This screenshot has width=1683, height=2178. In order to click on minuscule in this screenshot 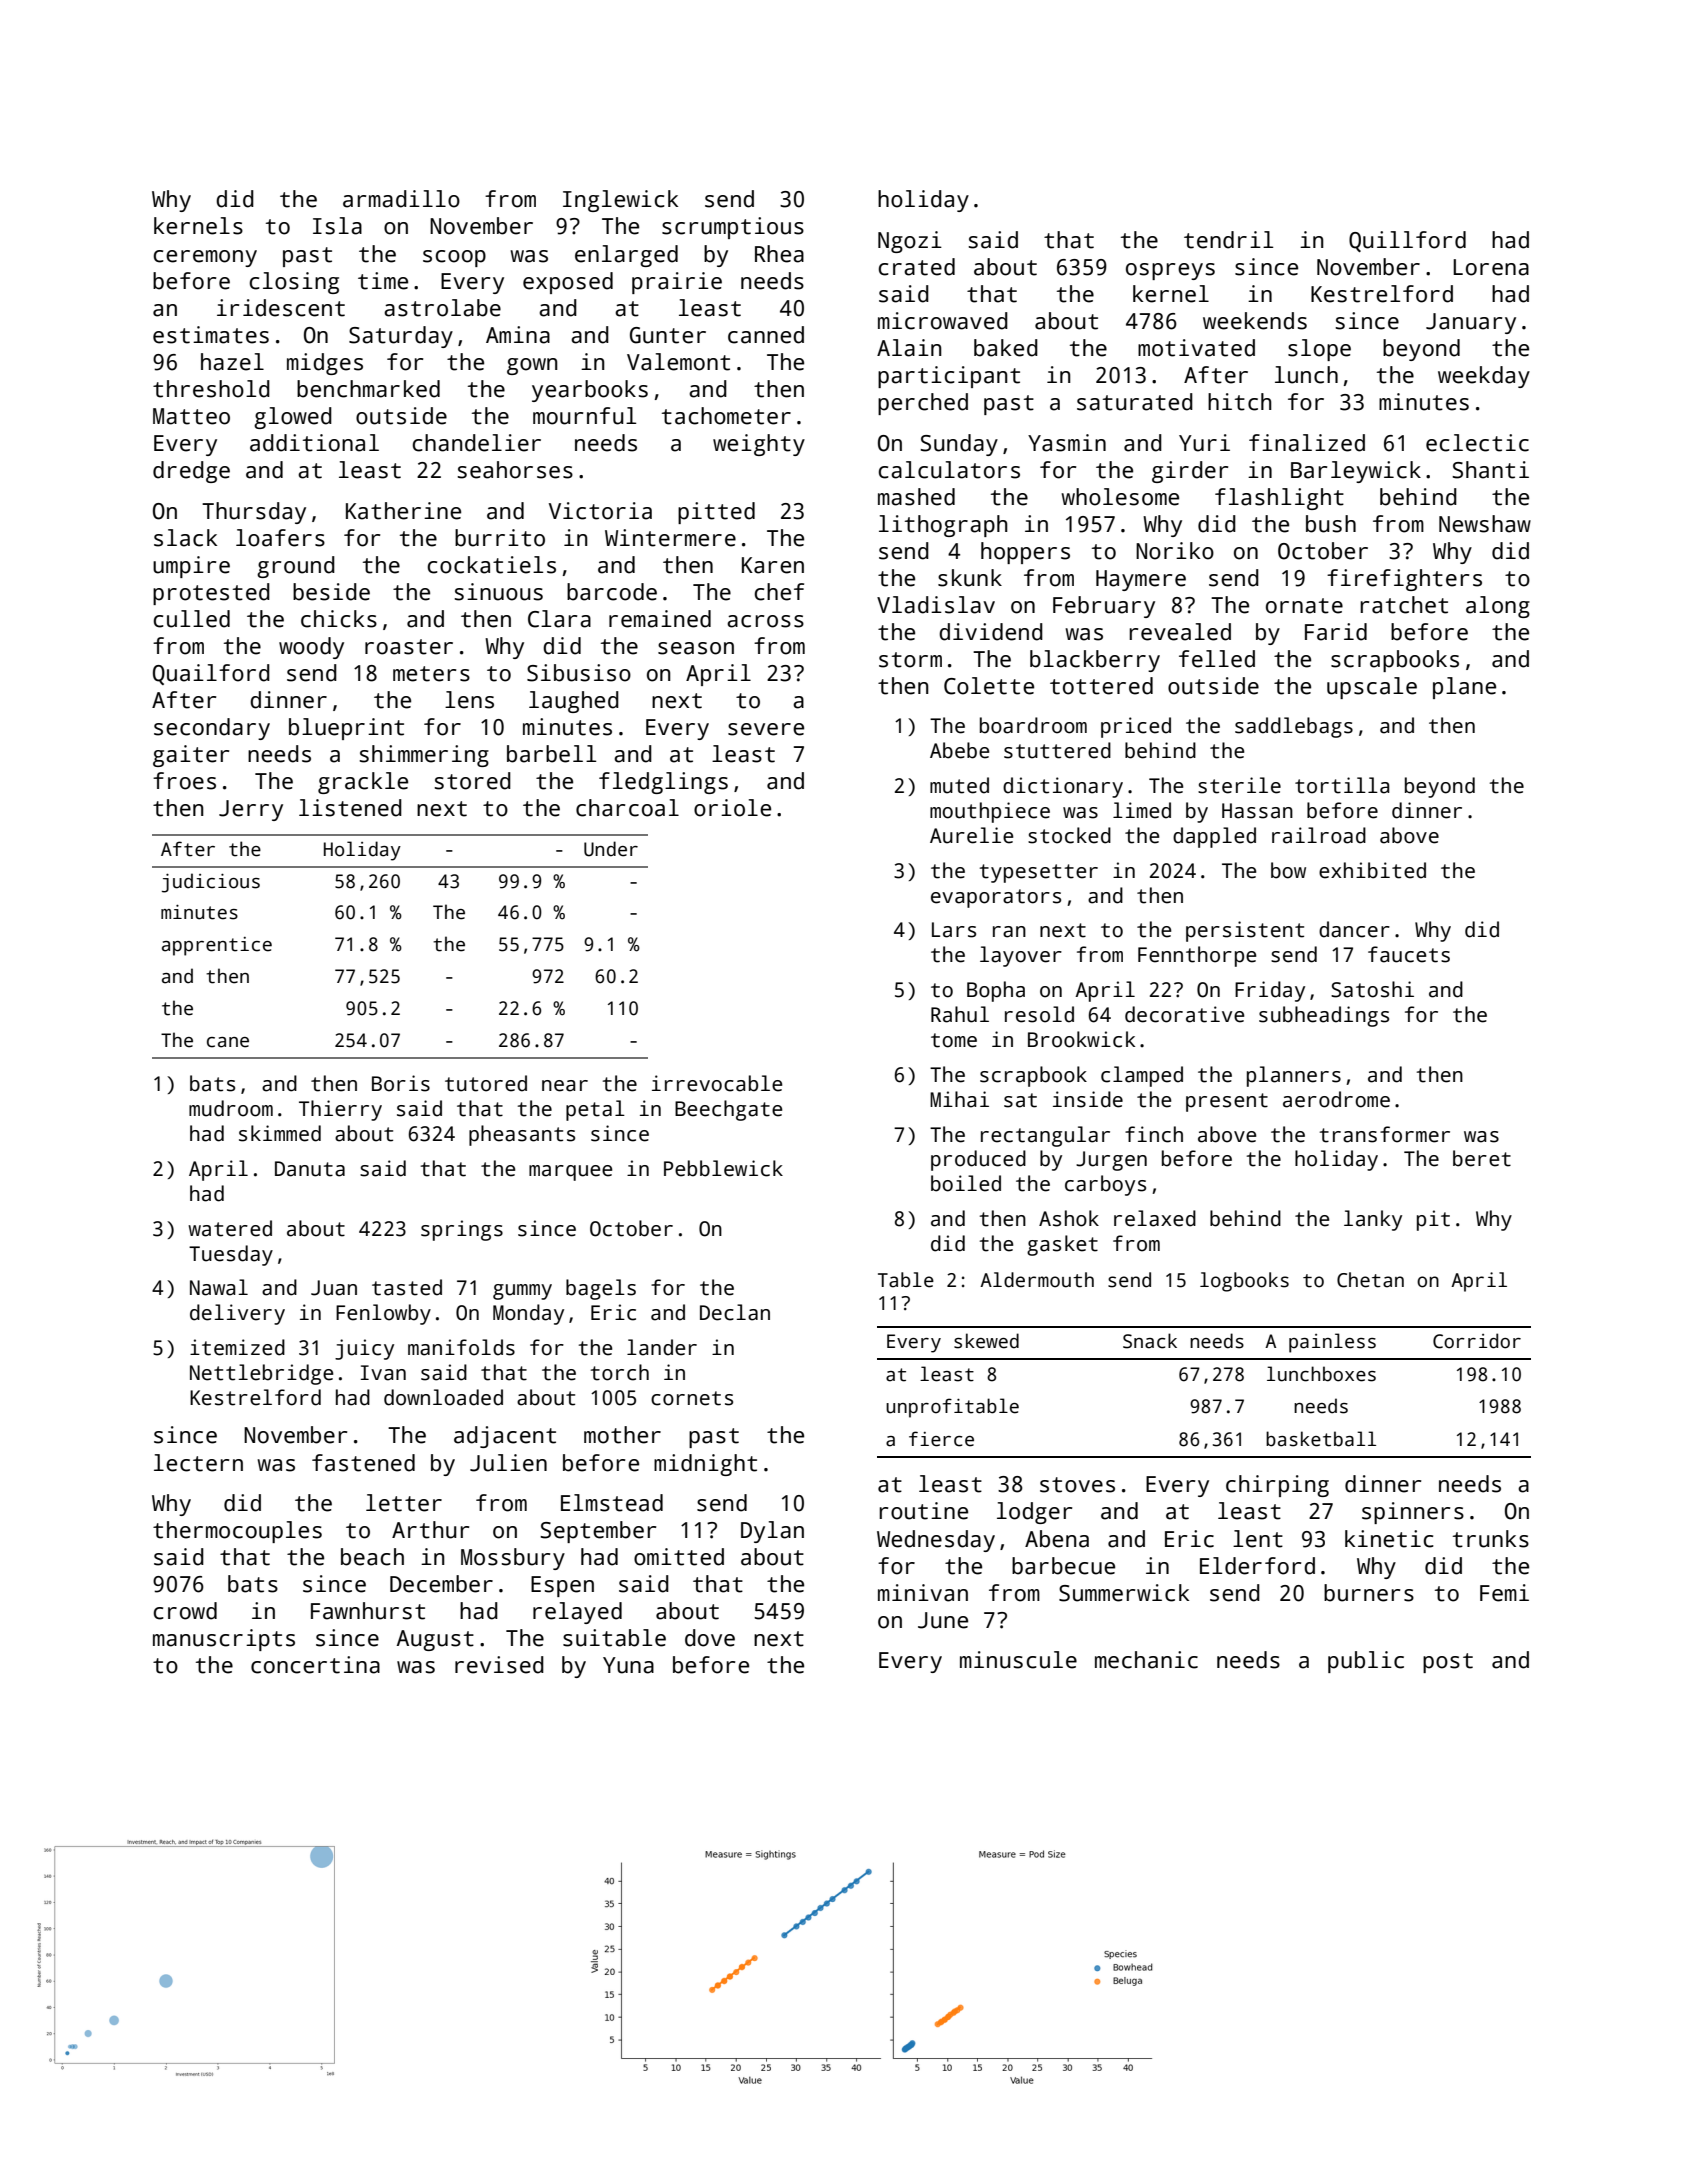, I will do `click(1018, 1660)`.
